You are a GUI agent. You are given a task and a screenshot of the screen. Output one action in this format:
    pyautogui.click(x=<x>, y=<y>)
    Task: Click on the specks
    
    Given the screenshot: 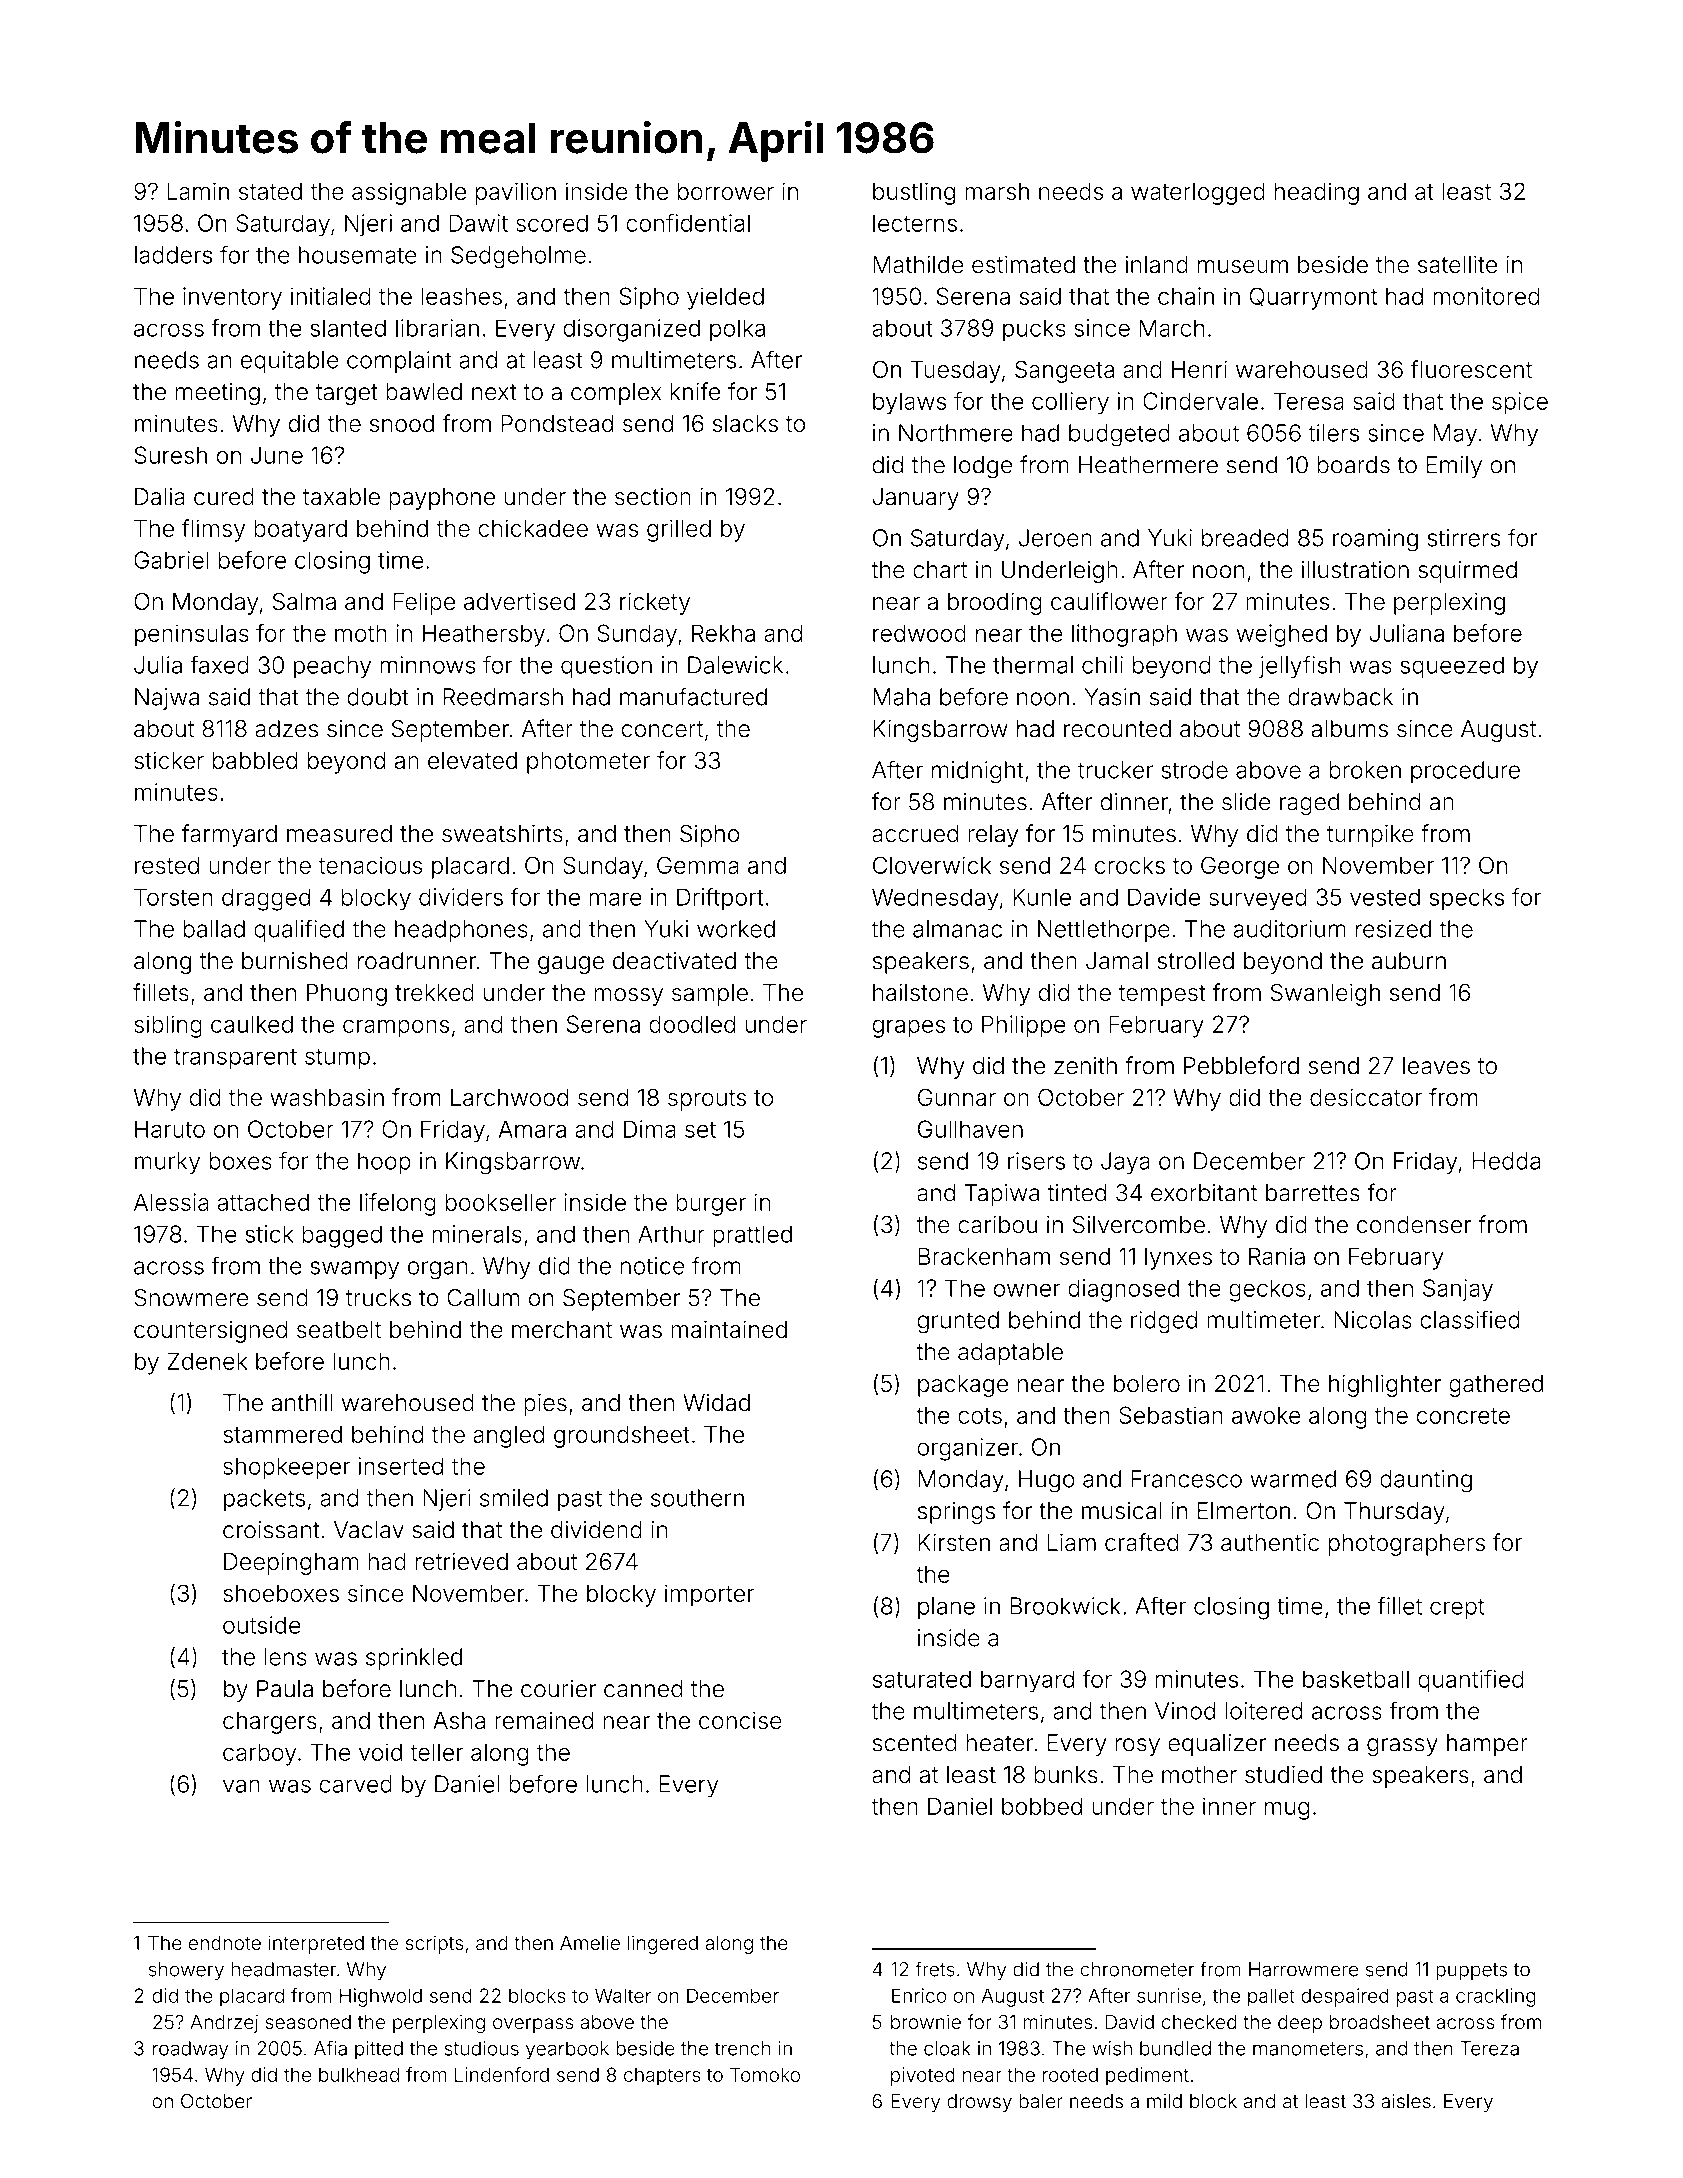 What is the action you would take?
    pyautogui.click(x=1467, y=899)
